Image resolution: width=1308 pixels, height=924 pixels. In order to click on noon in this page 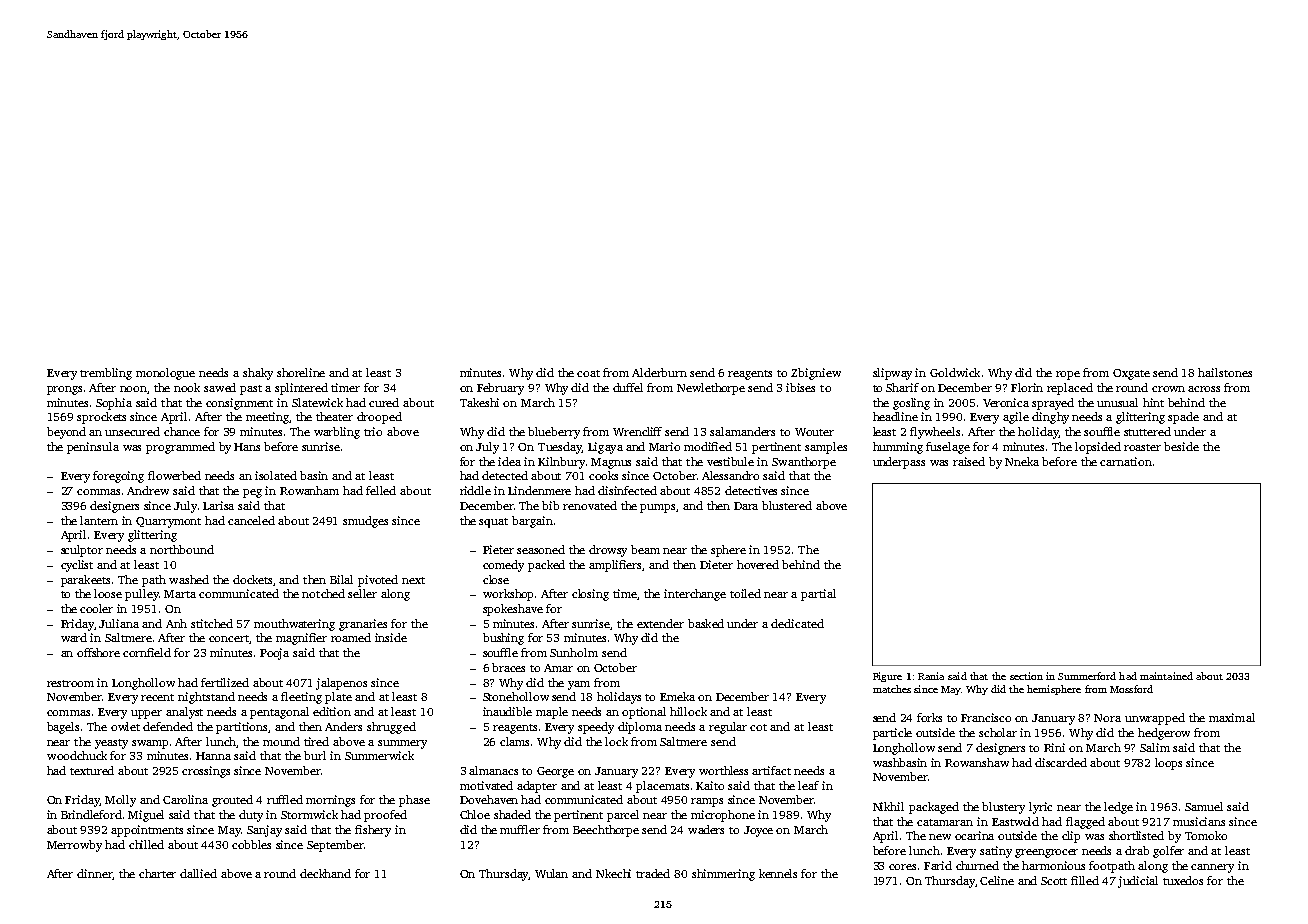, I will do `click(133, 389)`.
